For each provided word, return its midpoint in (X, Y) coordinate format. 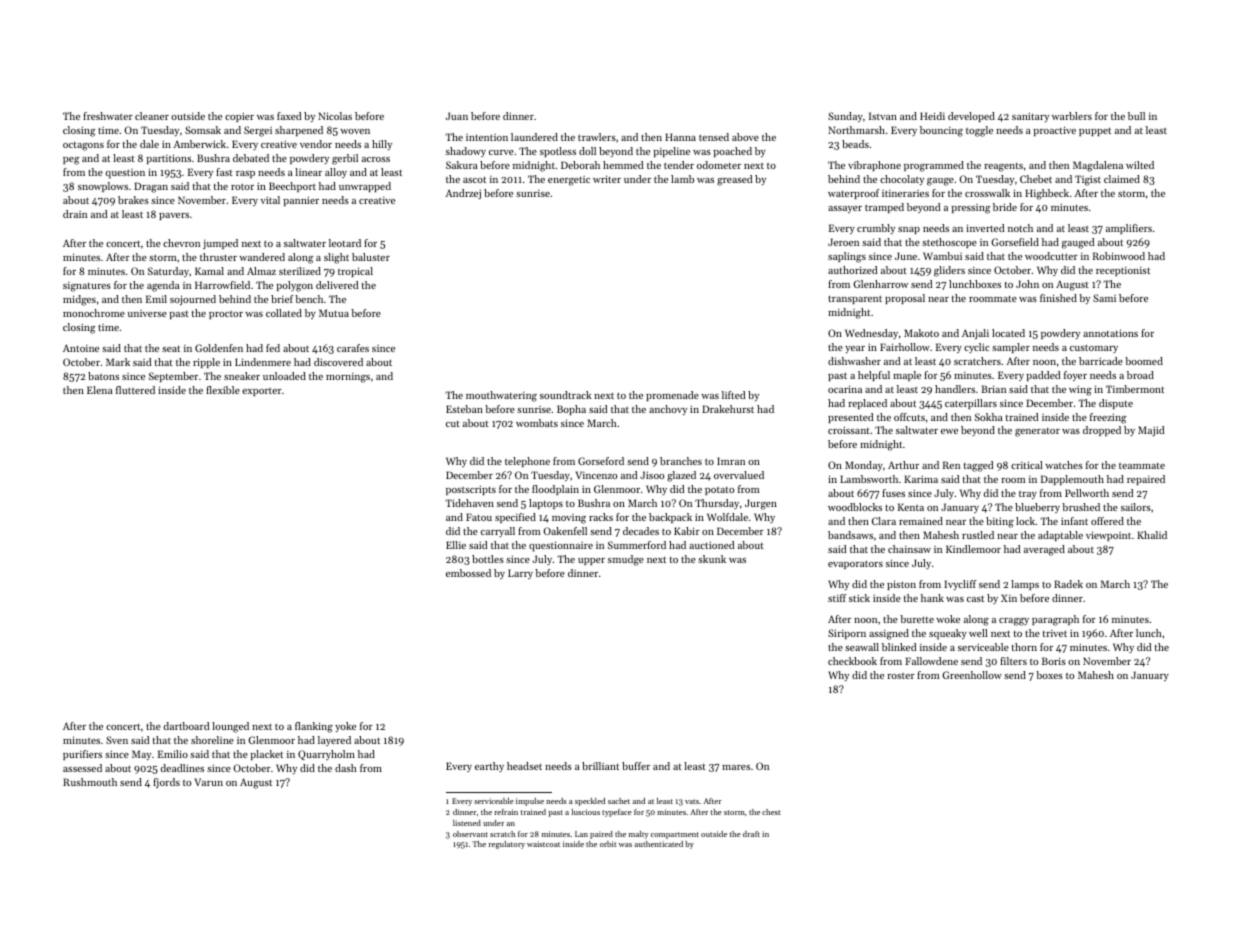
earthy (489, 767)
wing (1080, 390)
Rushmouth (90, 782)
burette (917, 619)
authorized (852, 270)
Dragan (151, 187)
